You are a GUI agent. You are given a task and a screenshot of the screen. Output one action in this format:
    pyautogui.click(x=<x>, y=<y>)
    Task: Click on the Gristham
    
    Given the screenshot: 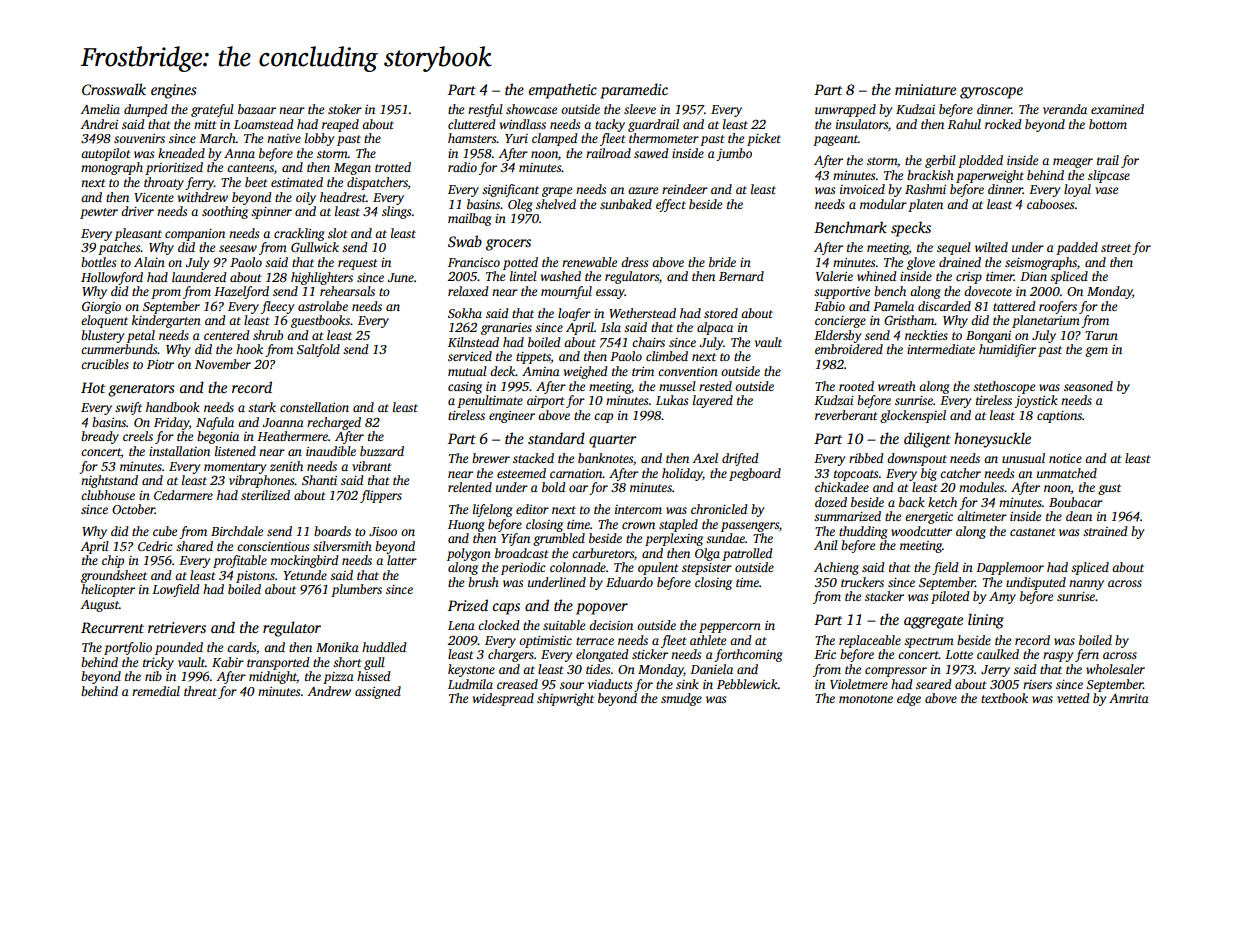 What is the action you would take?
    pyautogui.click(x=909, y=320)
